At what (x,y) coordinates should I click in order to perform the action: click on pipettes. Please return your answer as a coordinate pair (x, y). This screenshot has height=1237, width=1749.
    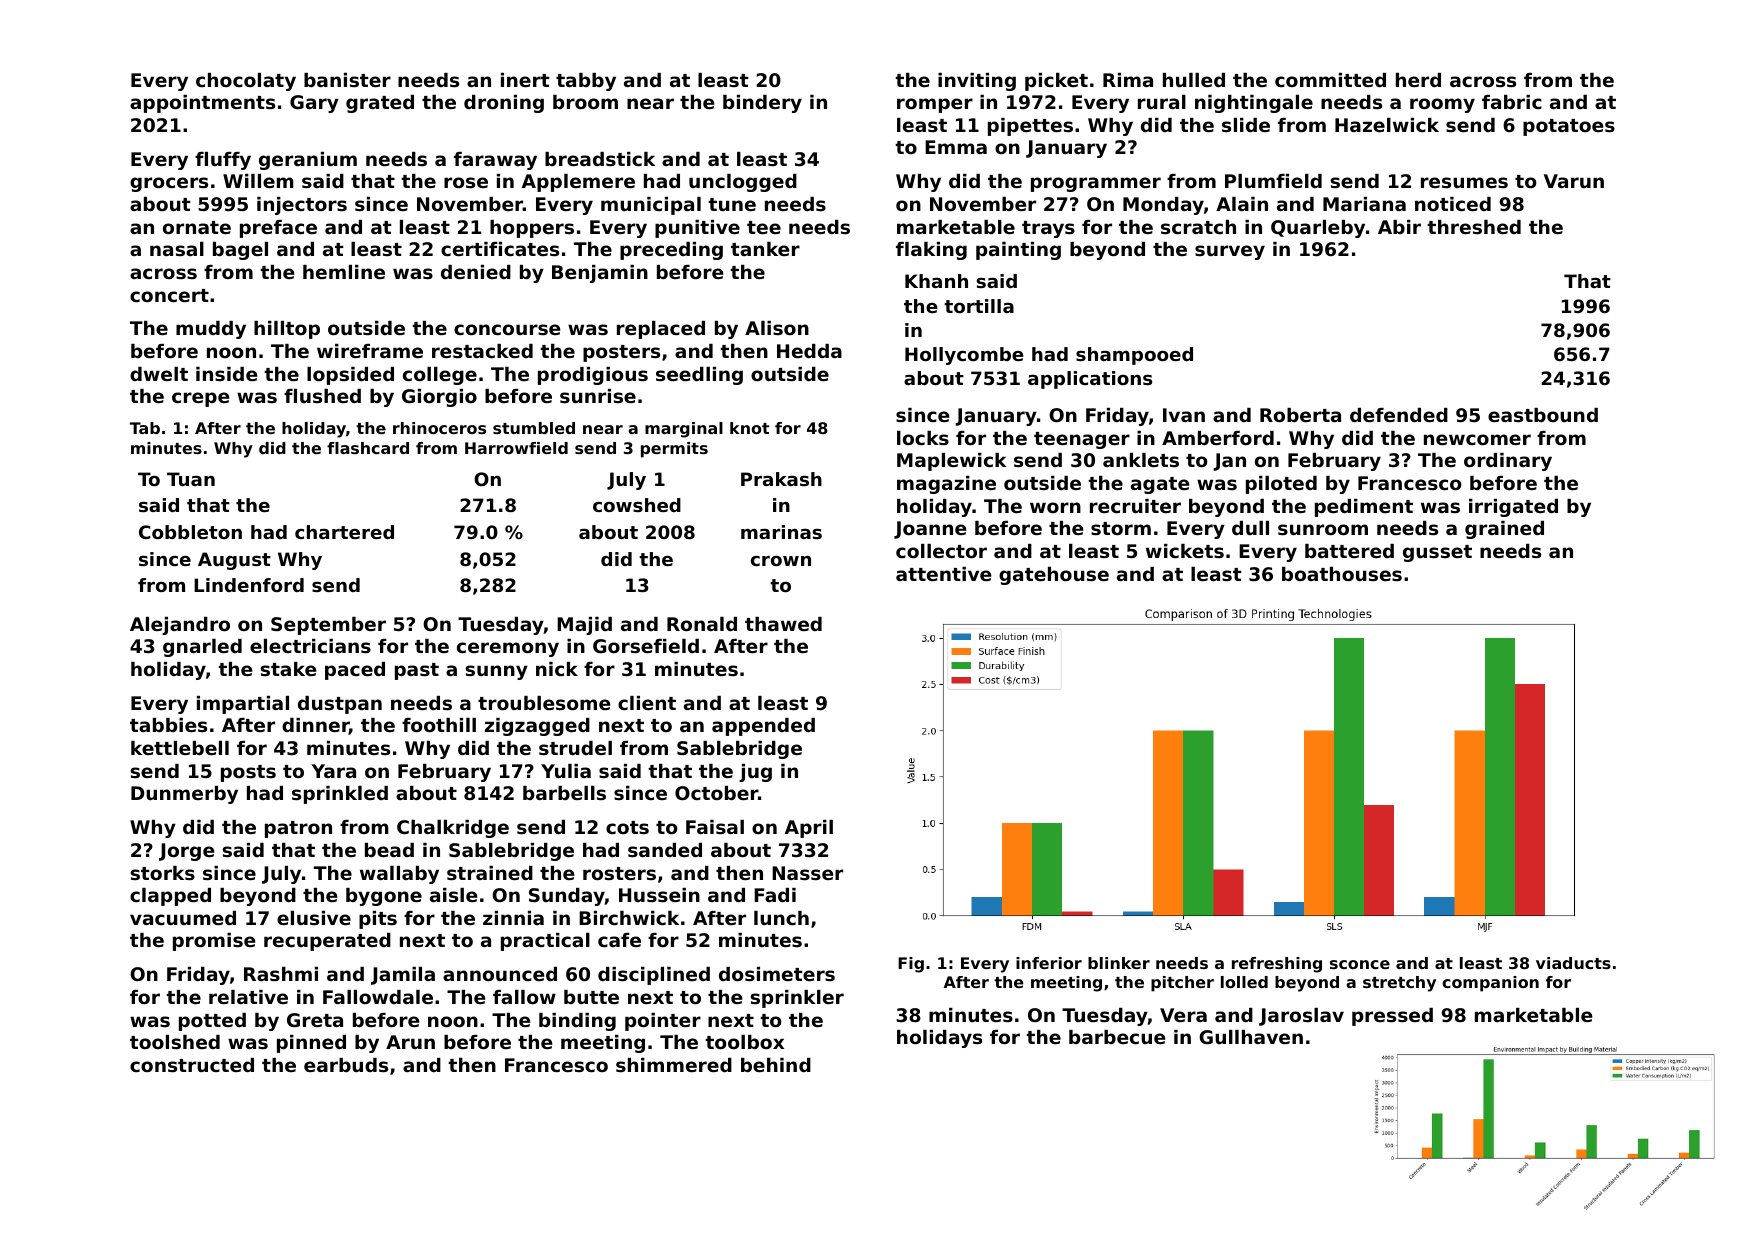
    Looking at the image, I should click on (1030, 127).
